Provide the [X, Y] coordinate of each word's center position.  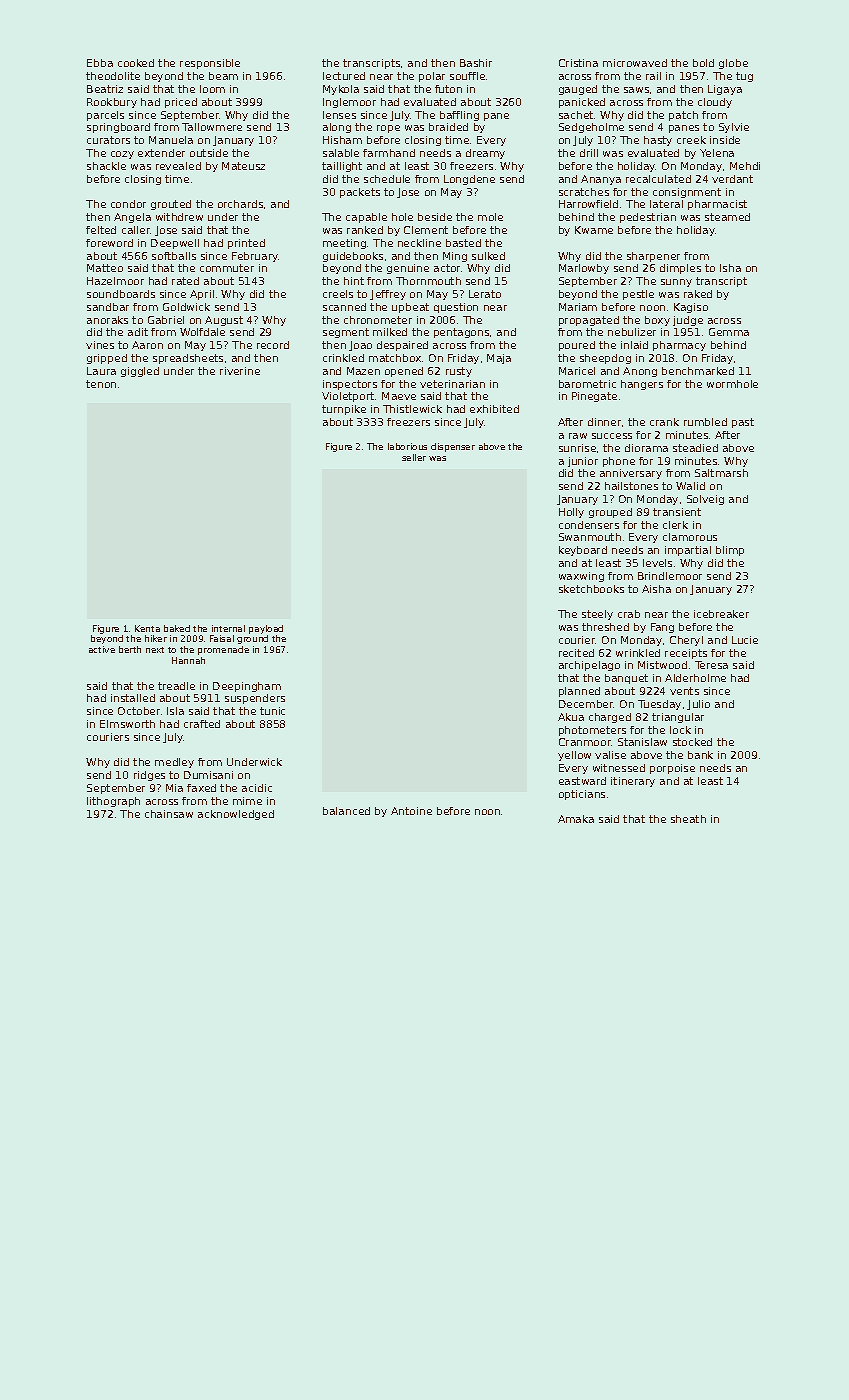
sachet [576, 115]
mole [490, 217]
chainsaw [169, 814]
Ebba [100, 63]
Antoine [411, 811]
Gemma [729, 332]
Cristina [578, 63]
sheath [688, 819]
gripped [107, 359]
